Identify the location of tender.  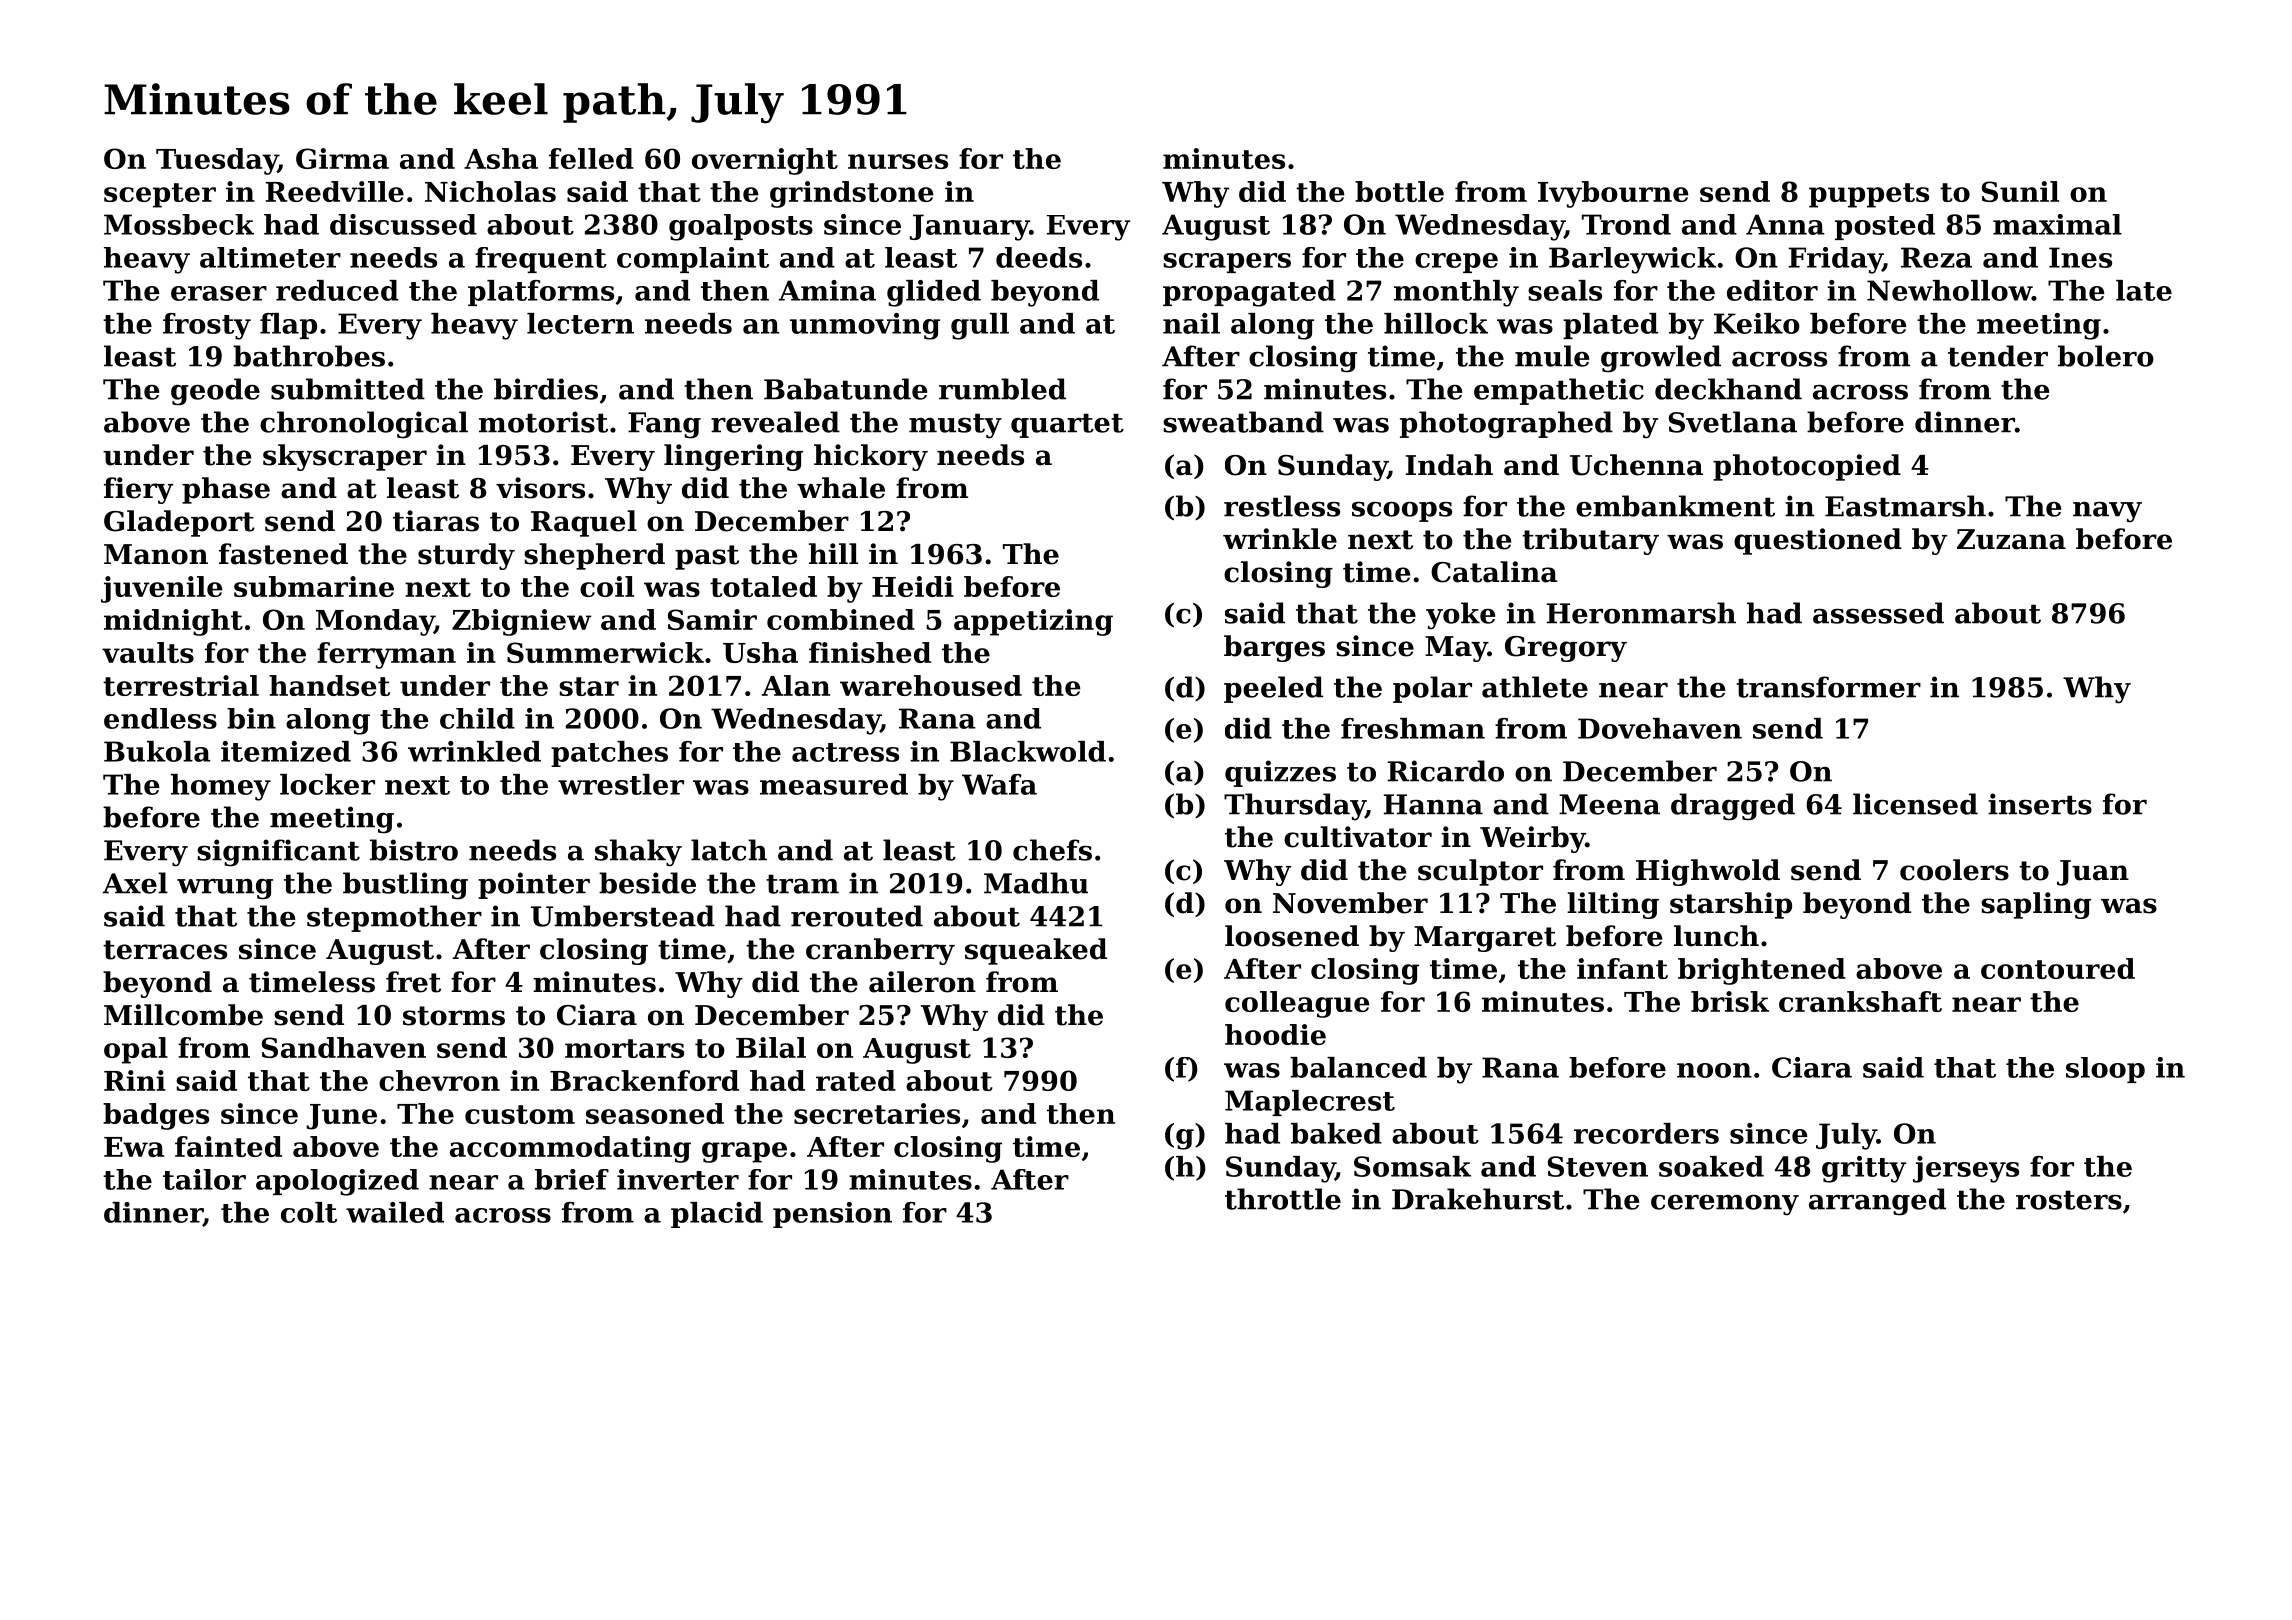
(1998, 356).
